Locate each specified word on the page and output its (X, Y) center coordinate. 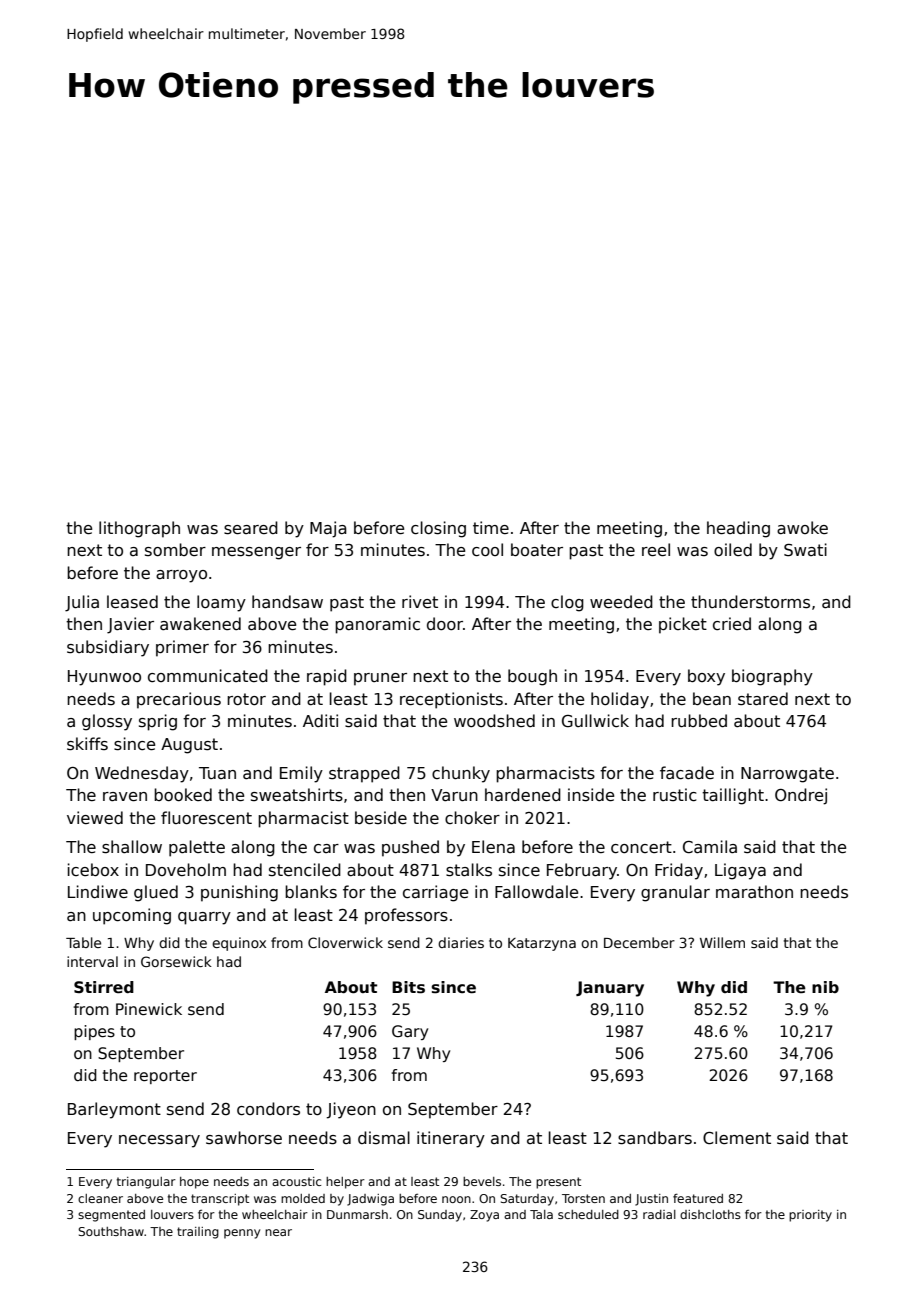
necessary (159, 1141)
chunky (461, 774)
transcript (220, 1200)
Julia (82, 603)
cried (732, 624)
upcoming (132, 916)
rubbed (699, 720)
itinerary (451, 1139)
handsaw (287, 601)
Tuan (217, 773)
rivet (420, 601)
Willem (722, 942)
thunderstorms (750, 602)
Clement (737, 1138)
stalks (469, 870)
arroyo (181, 576)
